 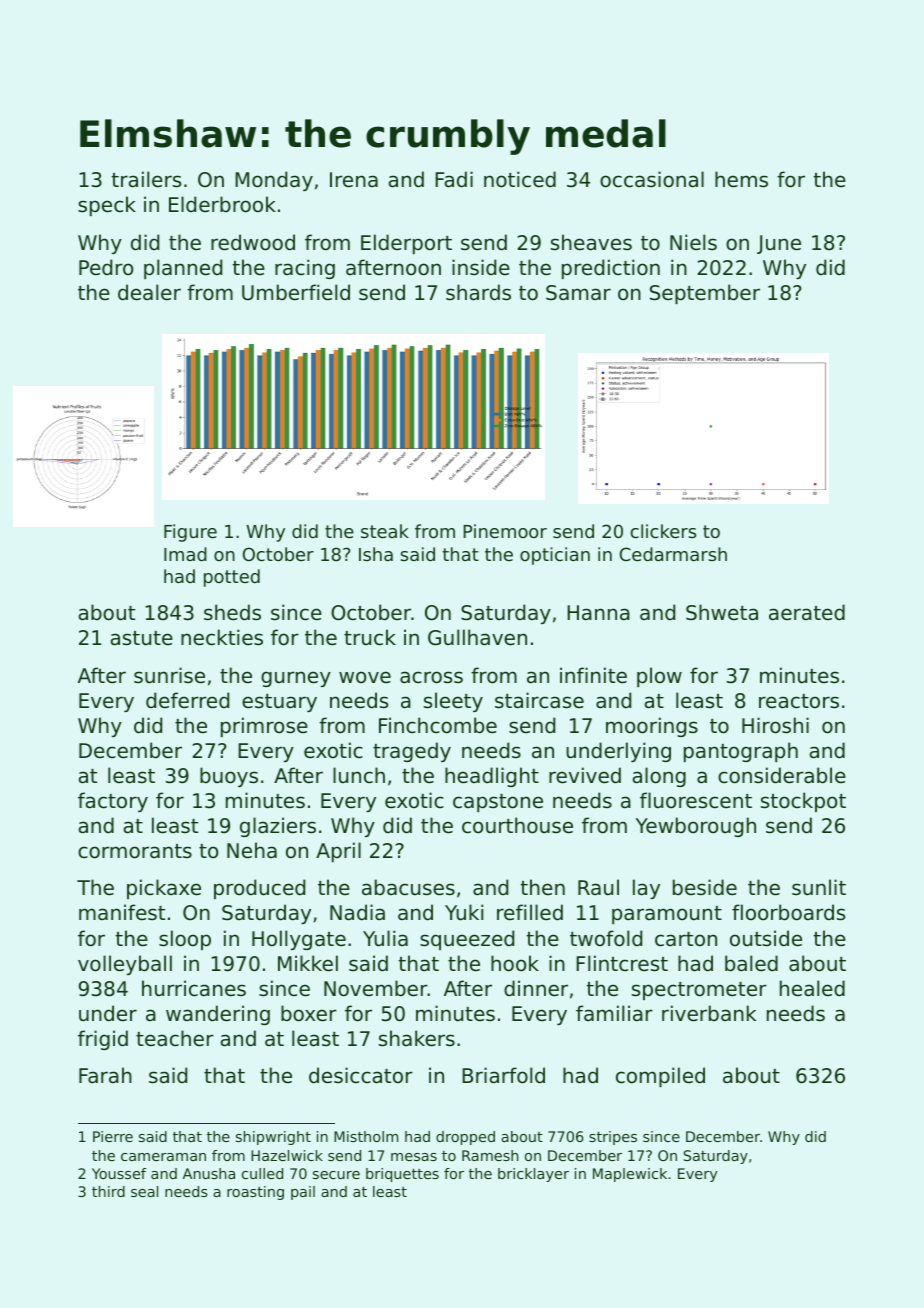 I want to click on capstone, so click(x=498, y=803).
